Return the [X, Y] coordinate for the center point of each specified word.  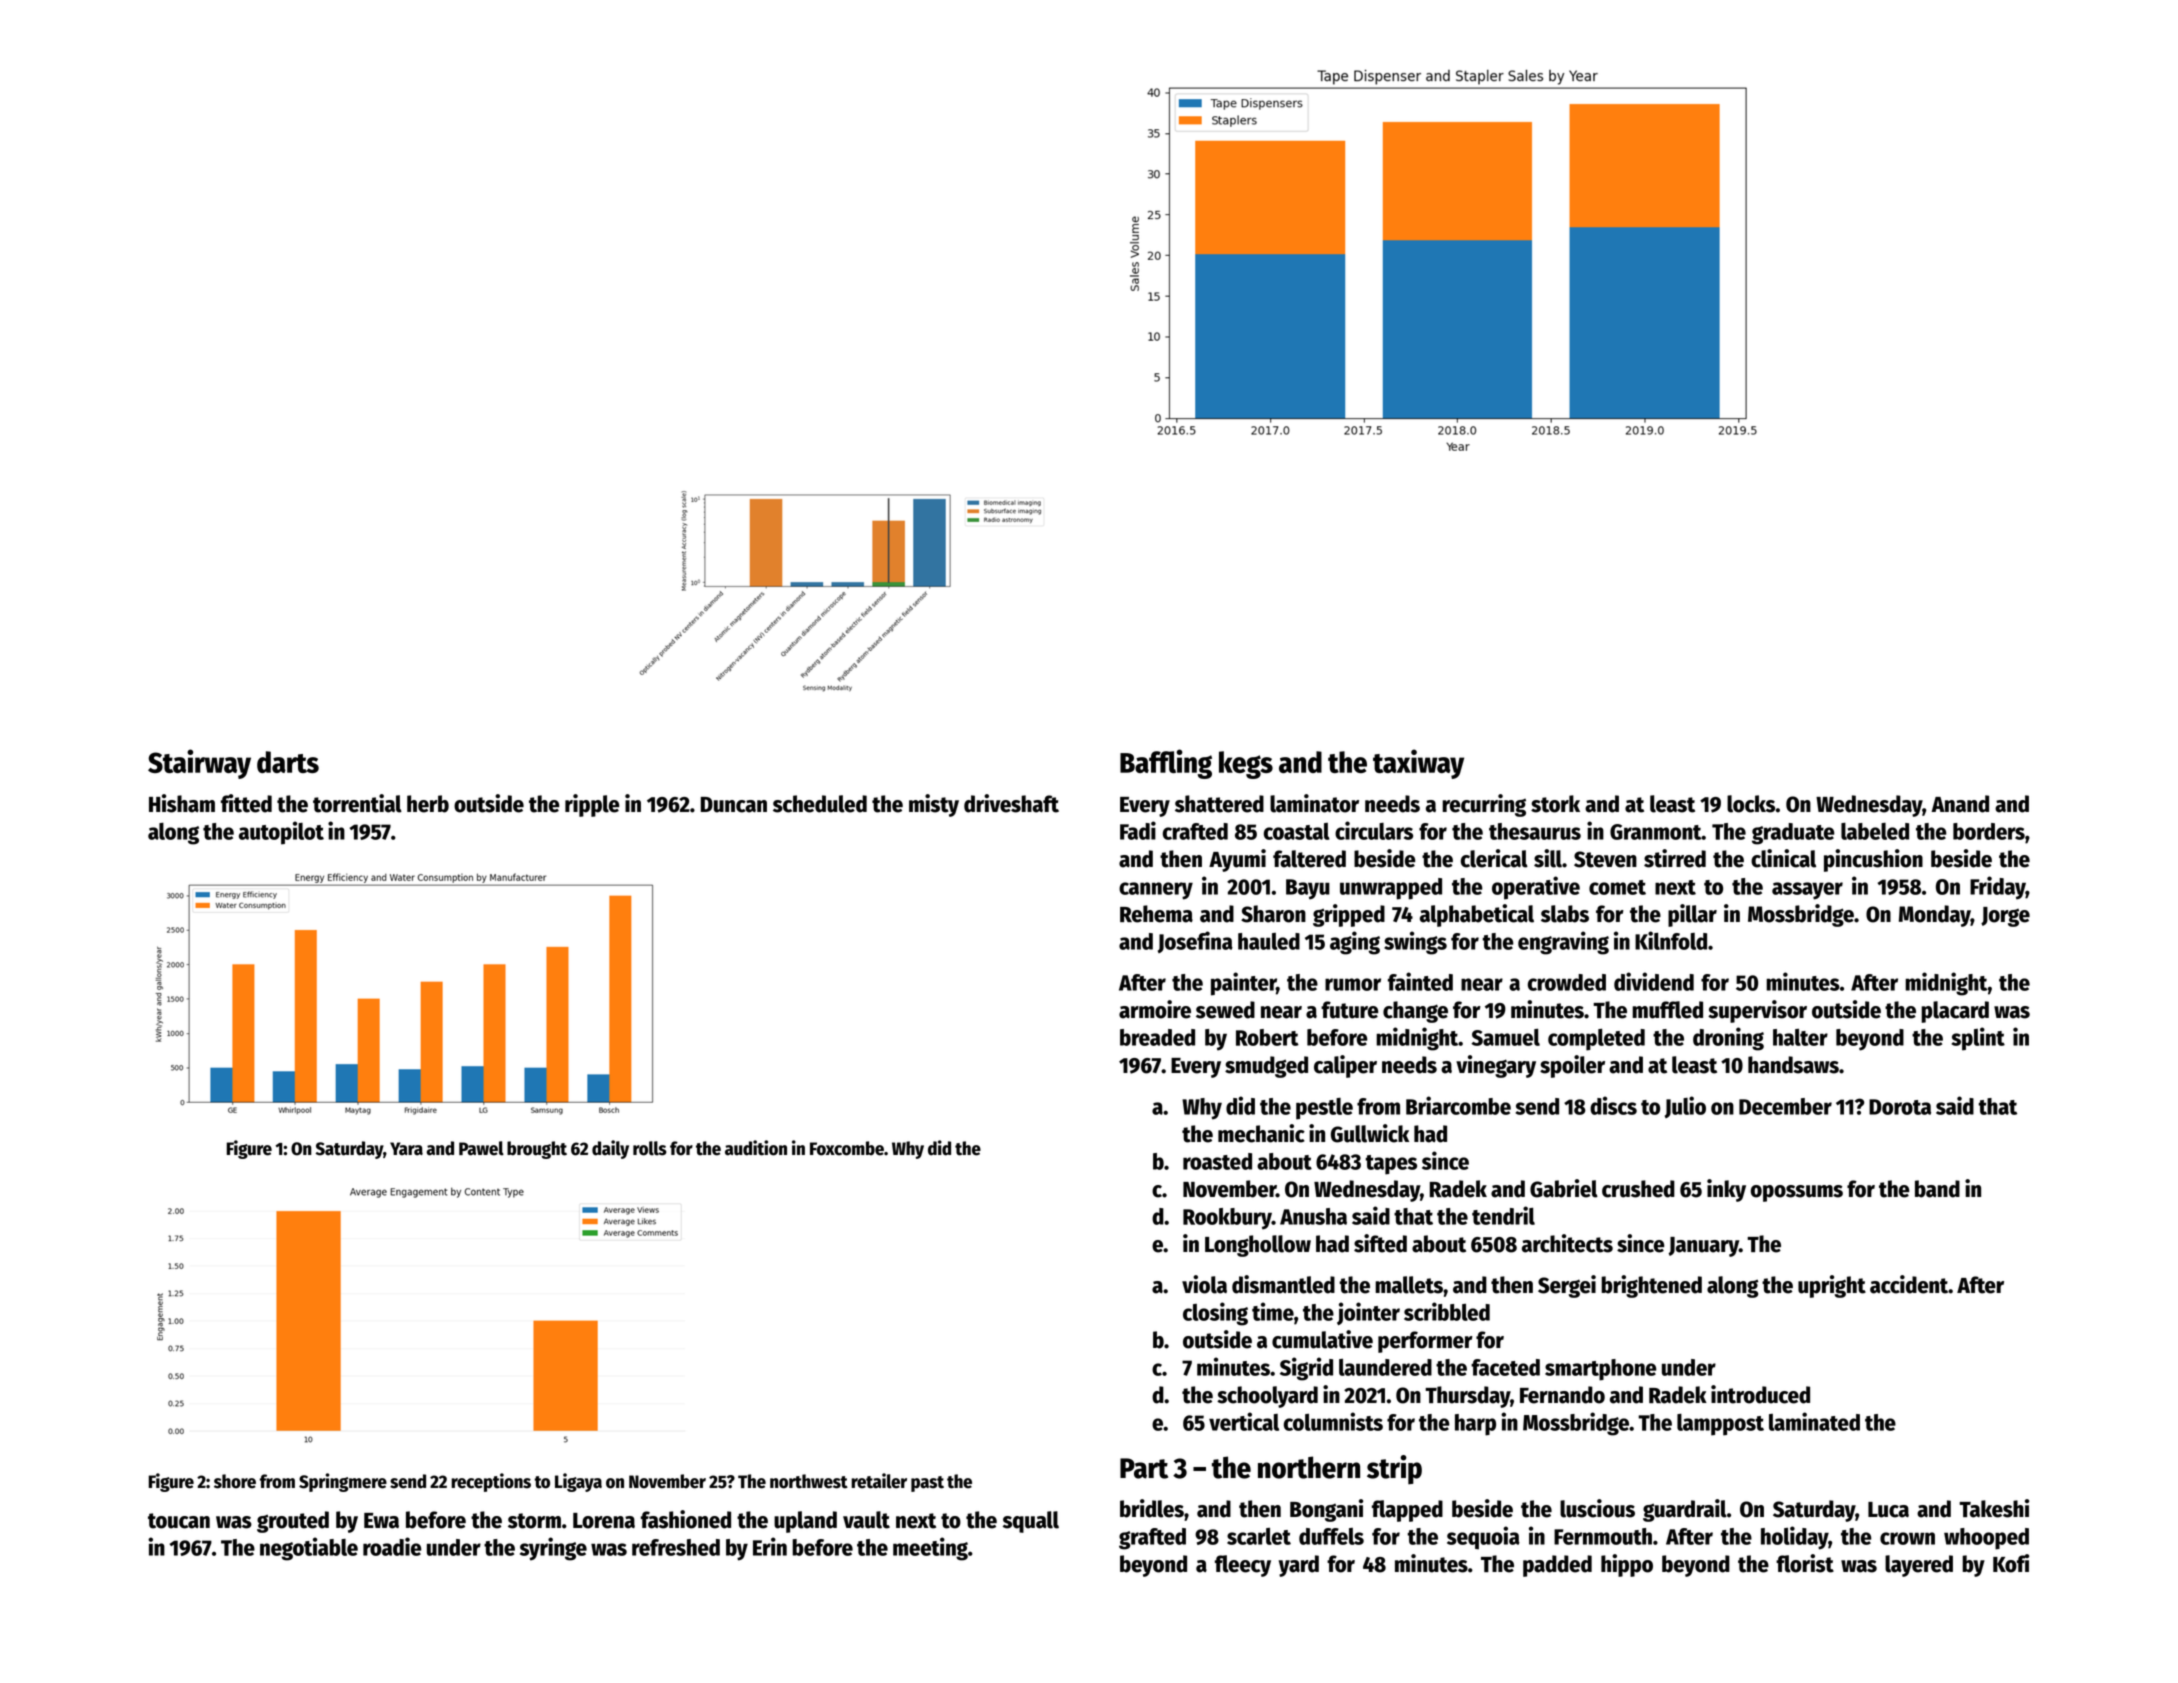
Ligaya [578, 1482]
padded [1557, 1566]
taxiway [1418, 764]
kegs [1246, 765]
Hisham [182, 803]
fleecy [1243, 1566]
